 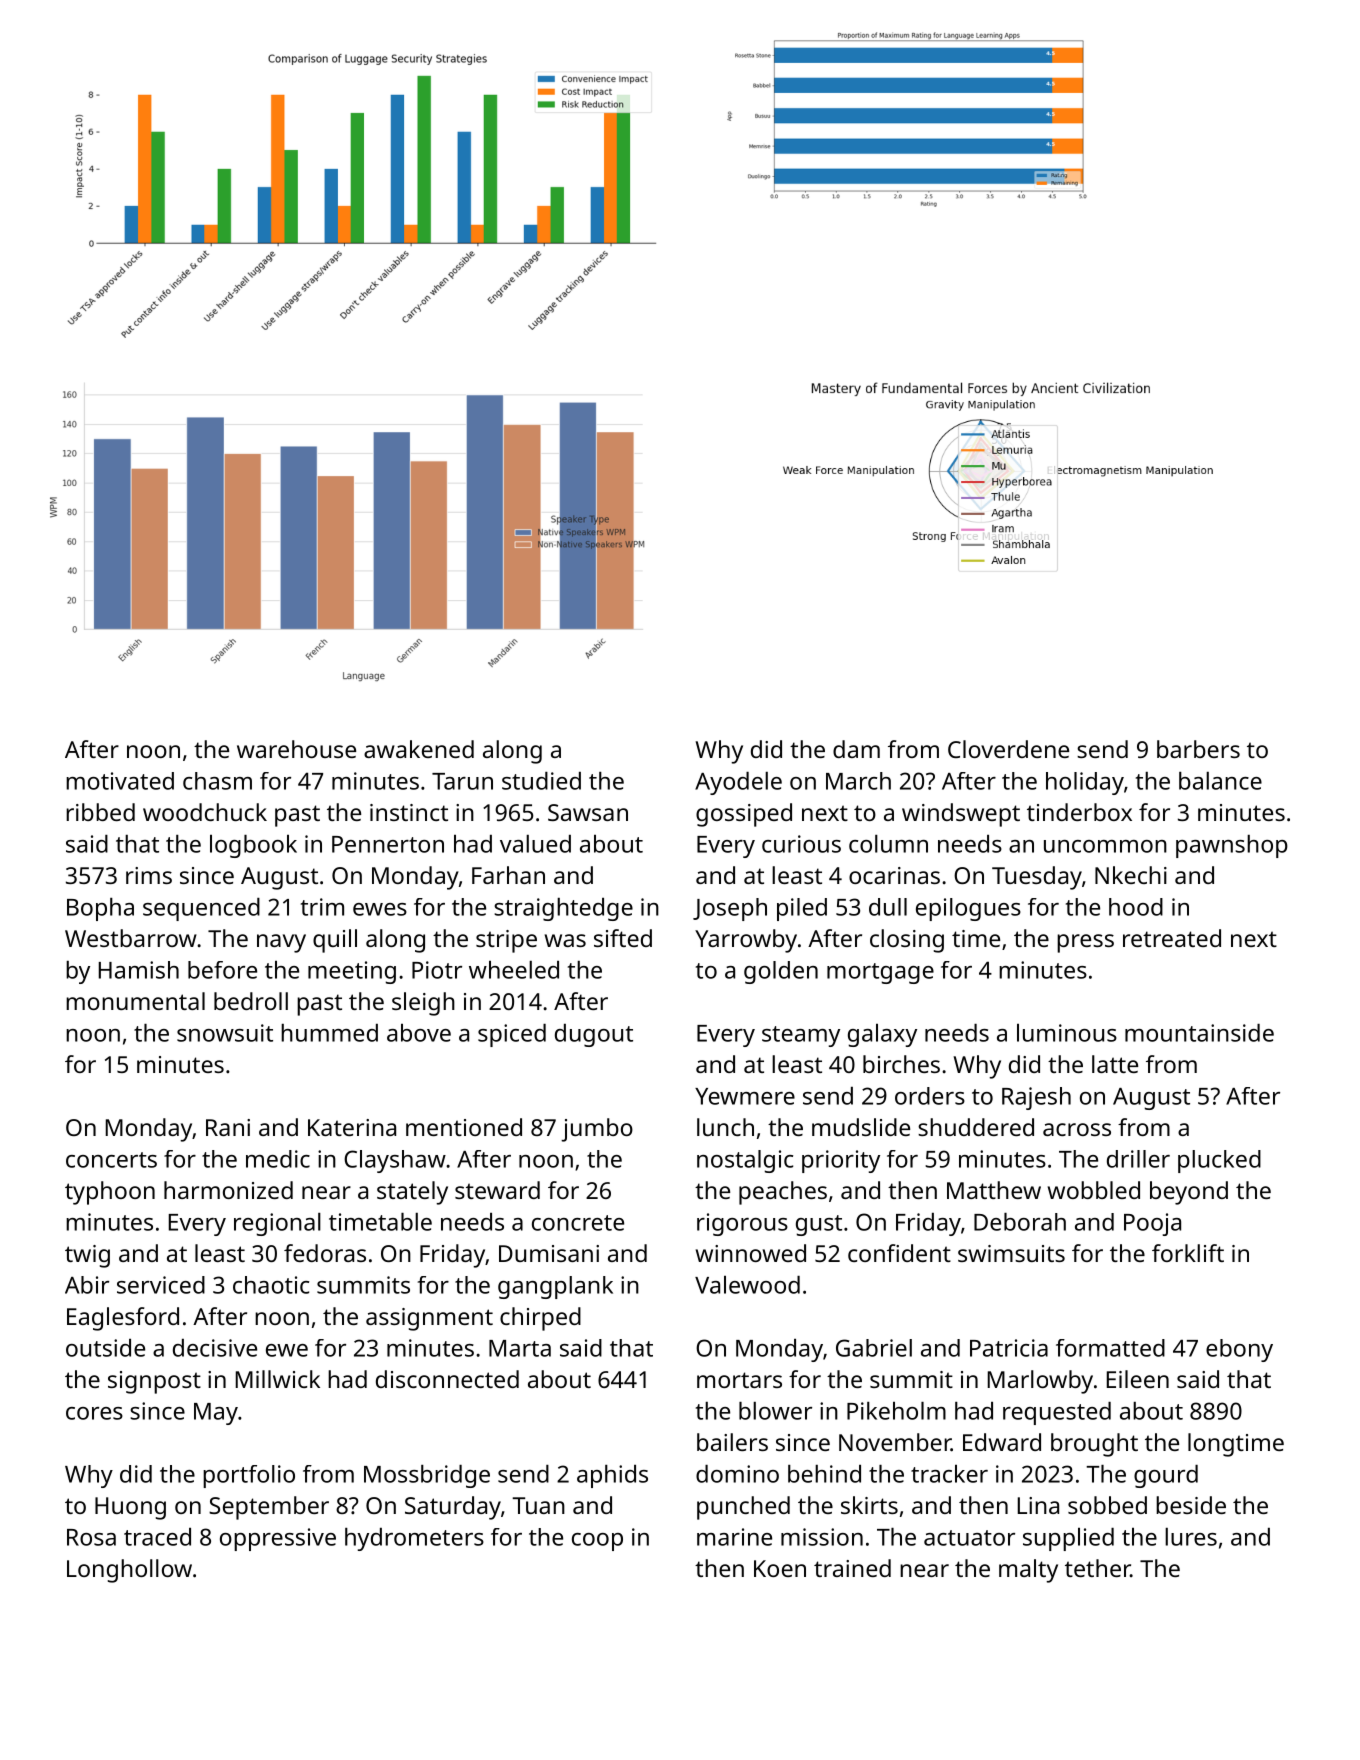 What do you see at coordinates (130, 1508) in the screenshot?
I see `Huong` at bounding box center [130, 1508].
